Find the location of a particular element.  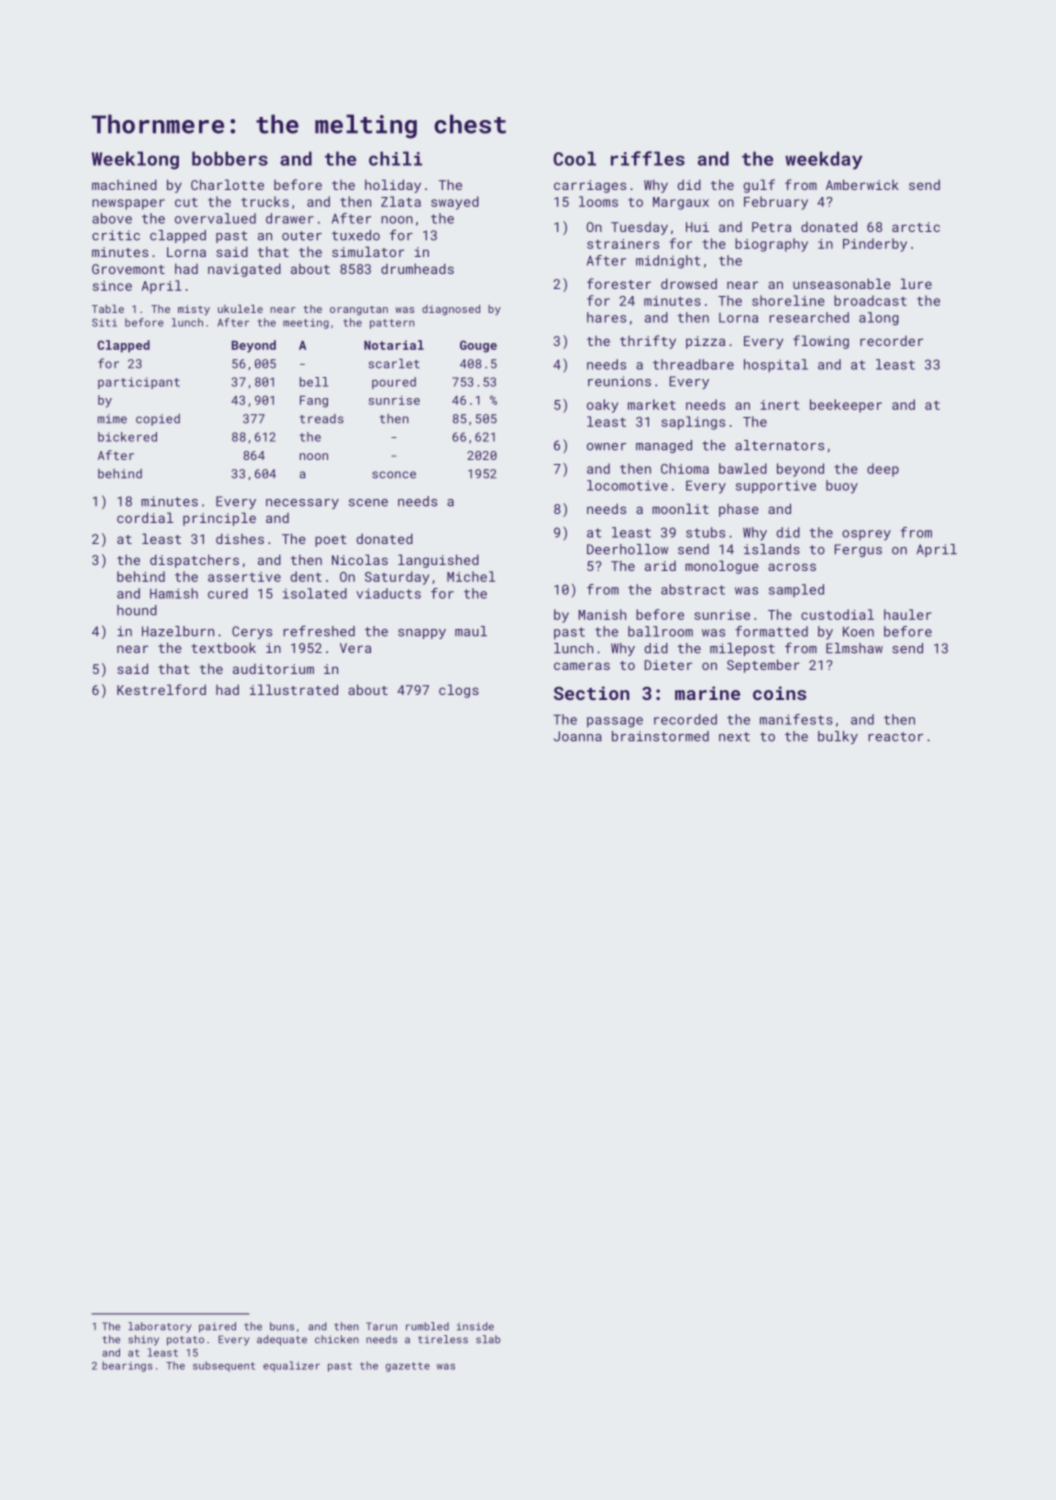

inside is located at coordinates (475, 1326).
